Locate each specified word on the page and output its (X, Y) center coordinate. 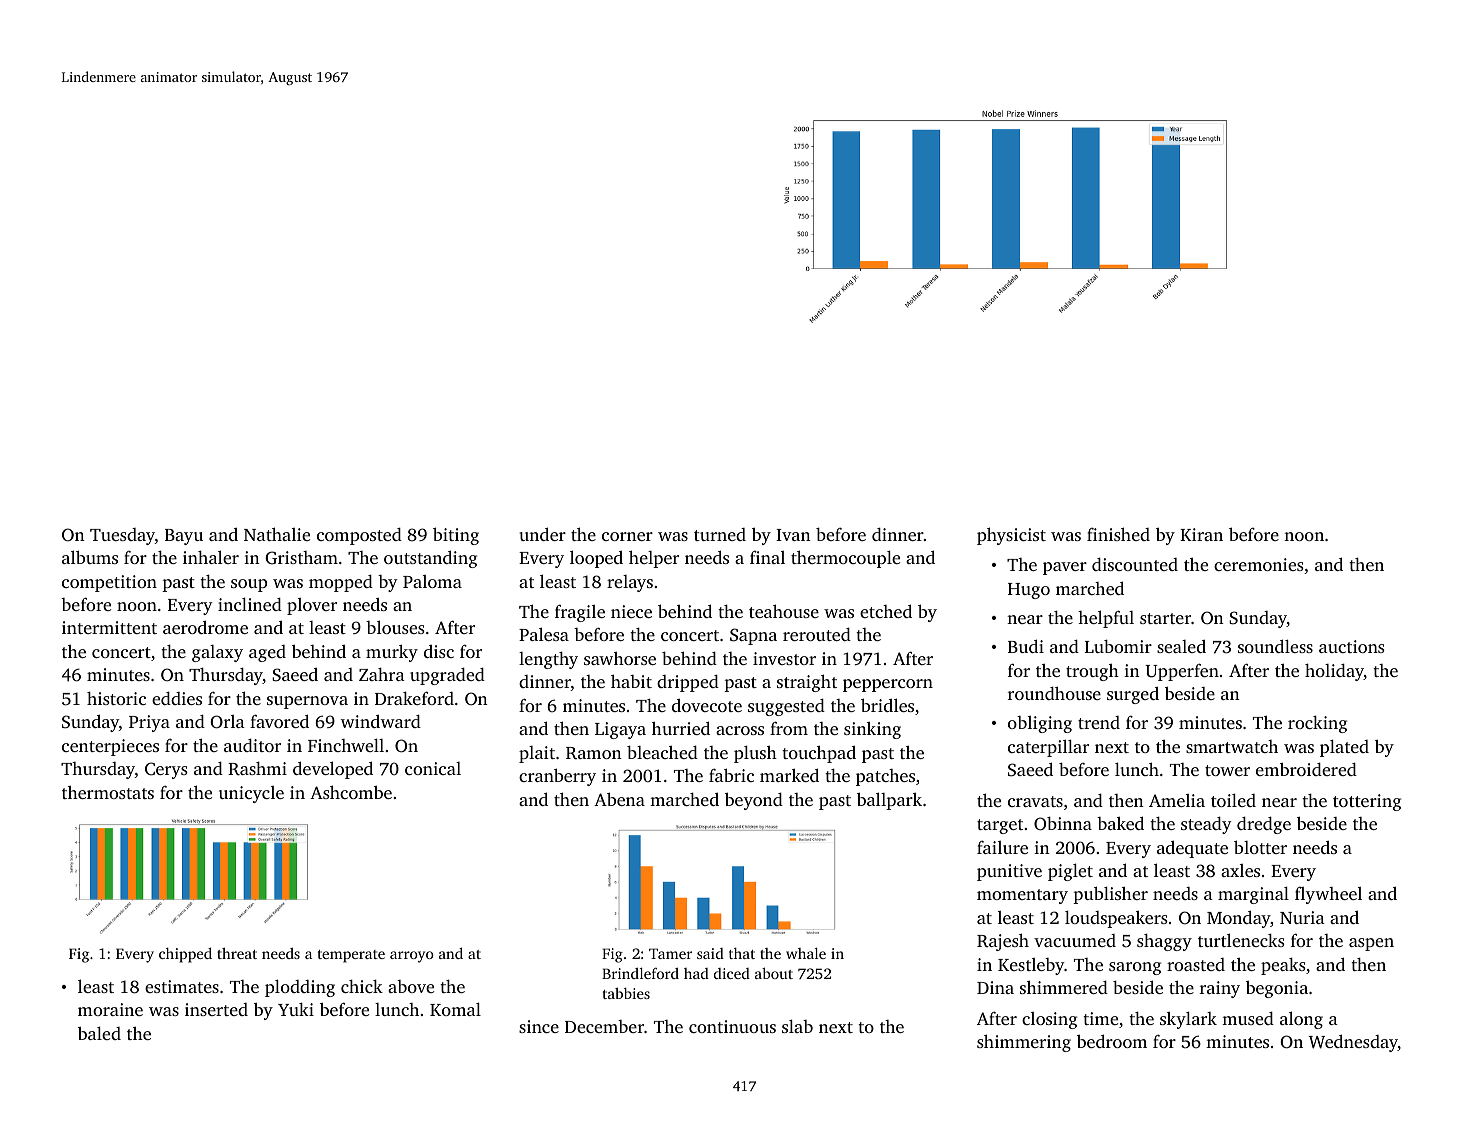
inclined (250, 604)
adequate (1192, 849)
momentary (1022, 896)
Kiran (1201, 534)
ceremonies (1259, 564)
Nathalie (277, 534)
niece (631, 611)
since (539, 1026)
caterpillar (1048, 748)
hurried (681, 728)
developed (333, 770)
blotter (1260, 847)
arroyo (412, 957)
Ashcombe (351, 792)
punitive (1009, 872)
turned (720, 534)
